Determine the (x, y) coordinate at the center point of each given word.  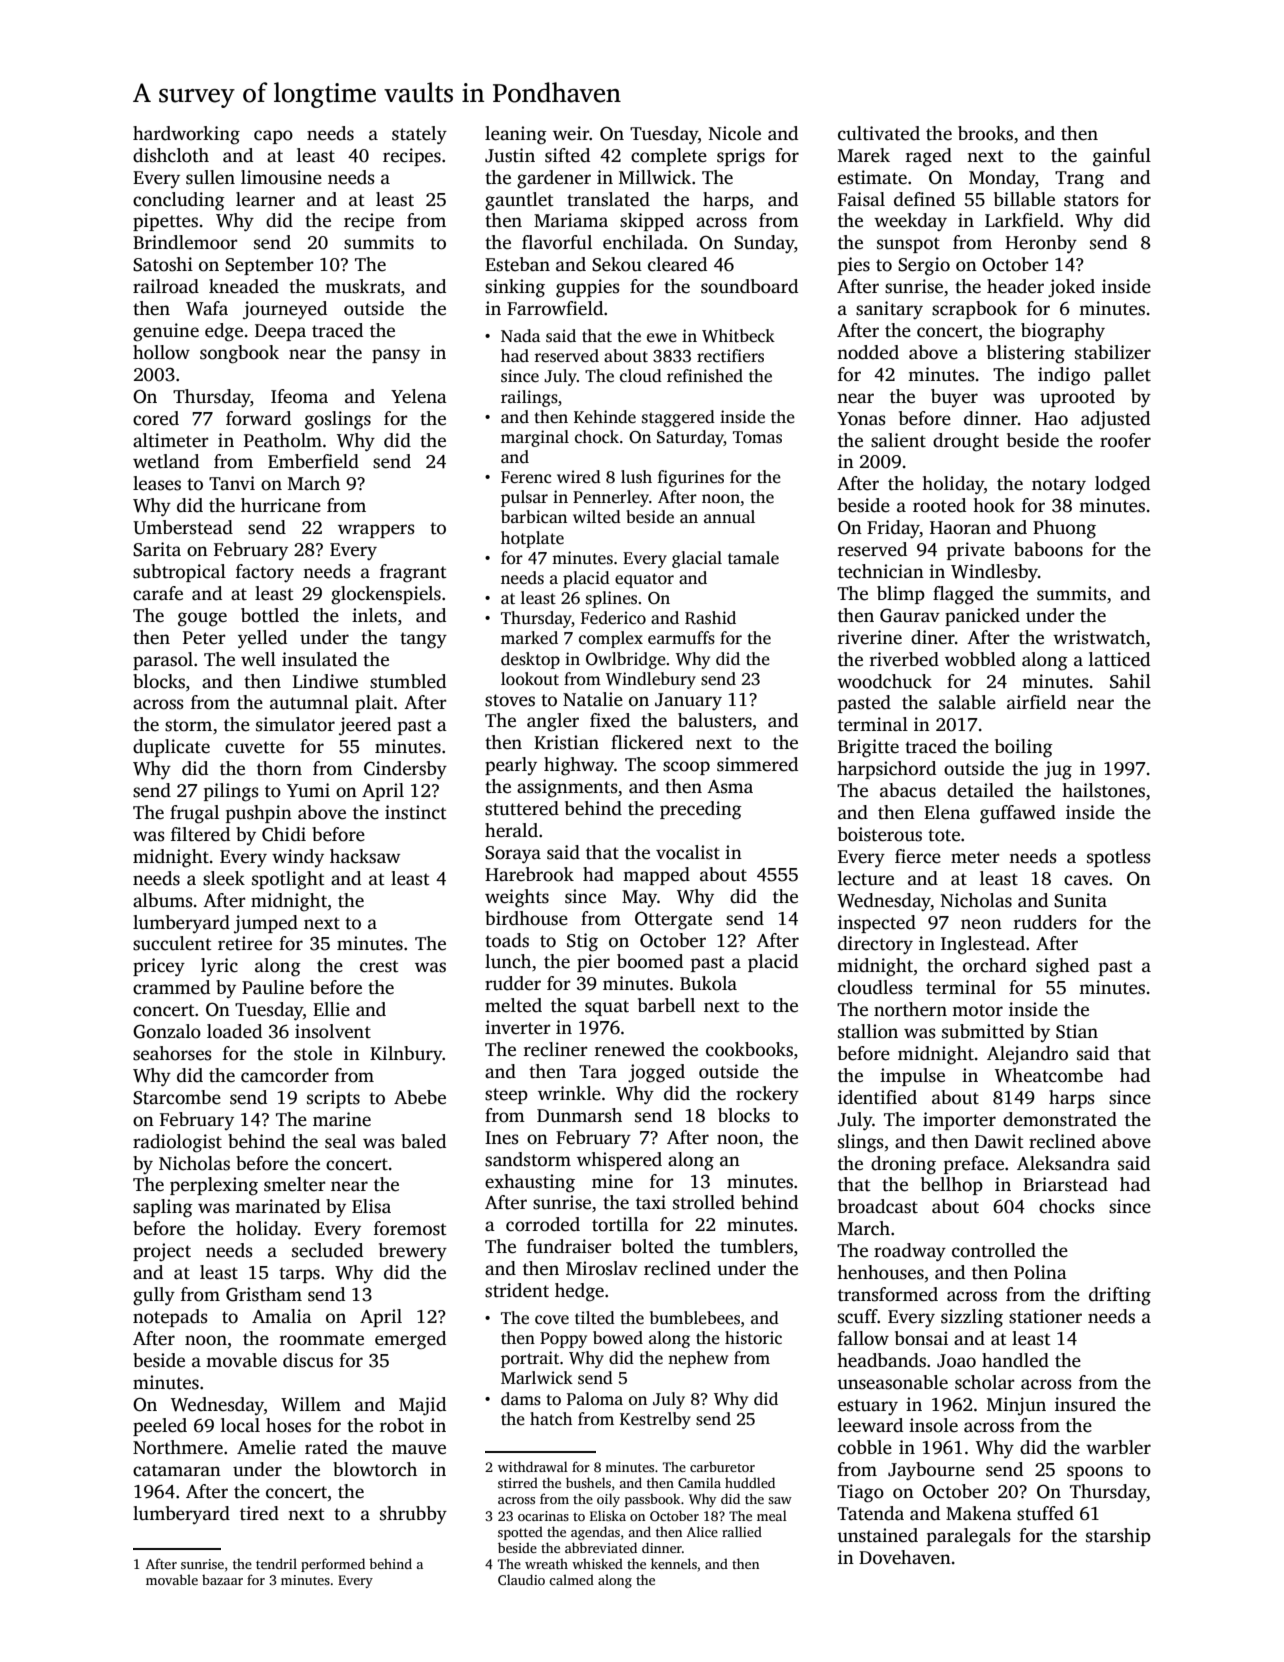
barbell (666, 1005)
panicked (982, 617)
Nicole (735, 133)
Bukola (708, 983)
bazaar (222, 1580)
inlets (374, 615)
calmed (571, 1579)
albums (163, 900)
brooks (985, 133)
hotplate (532, 539)
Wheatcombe (1049, 1075)
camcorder (285, 1075)
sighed (1062, 967)
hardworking (186, 135)
